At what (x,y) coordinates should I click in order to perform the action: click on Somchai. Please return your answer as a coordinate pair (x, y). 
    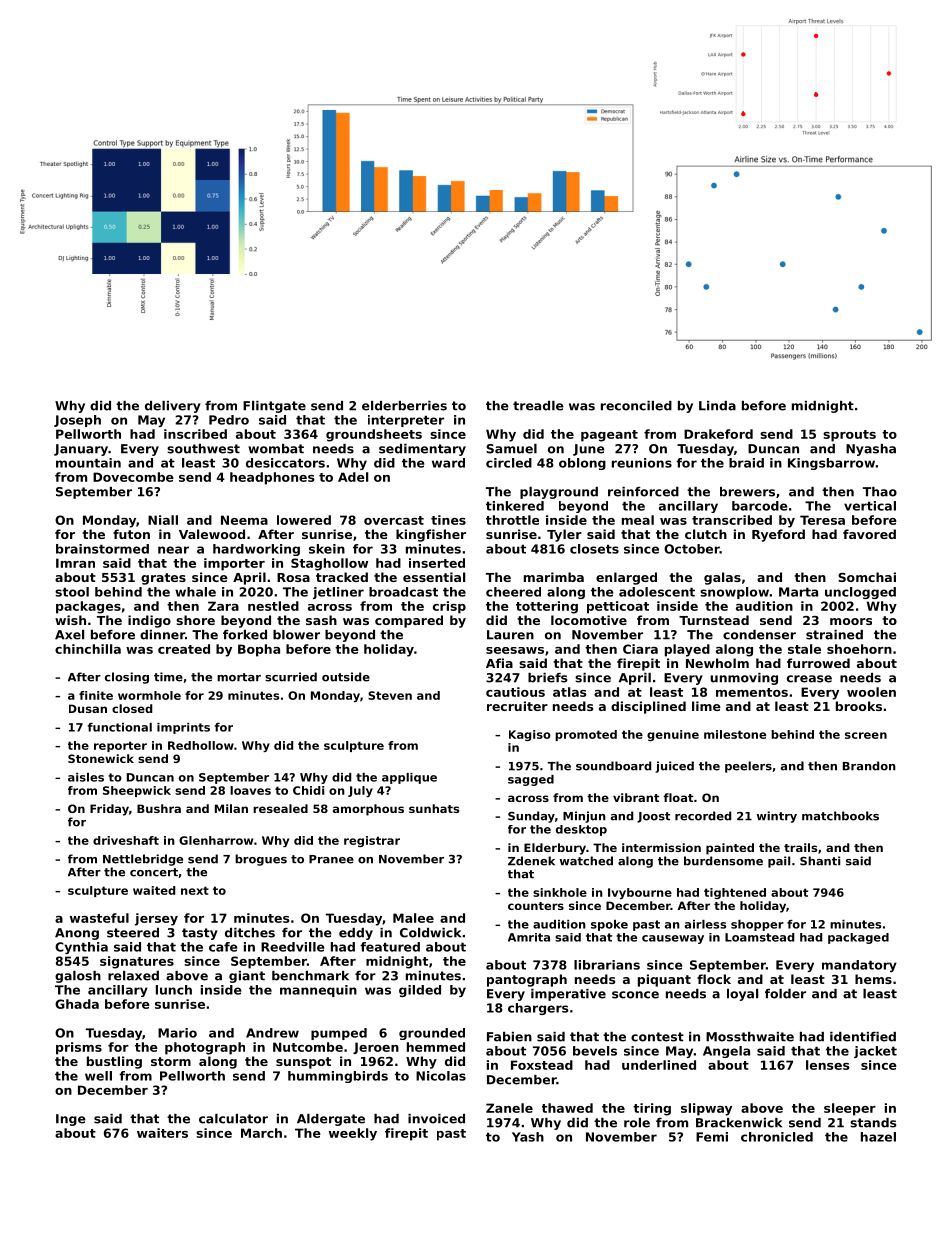
    Looking at the image, I should click on (867, 577).
